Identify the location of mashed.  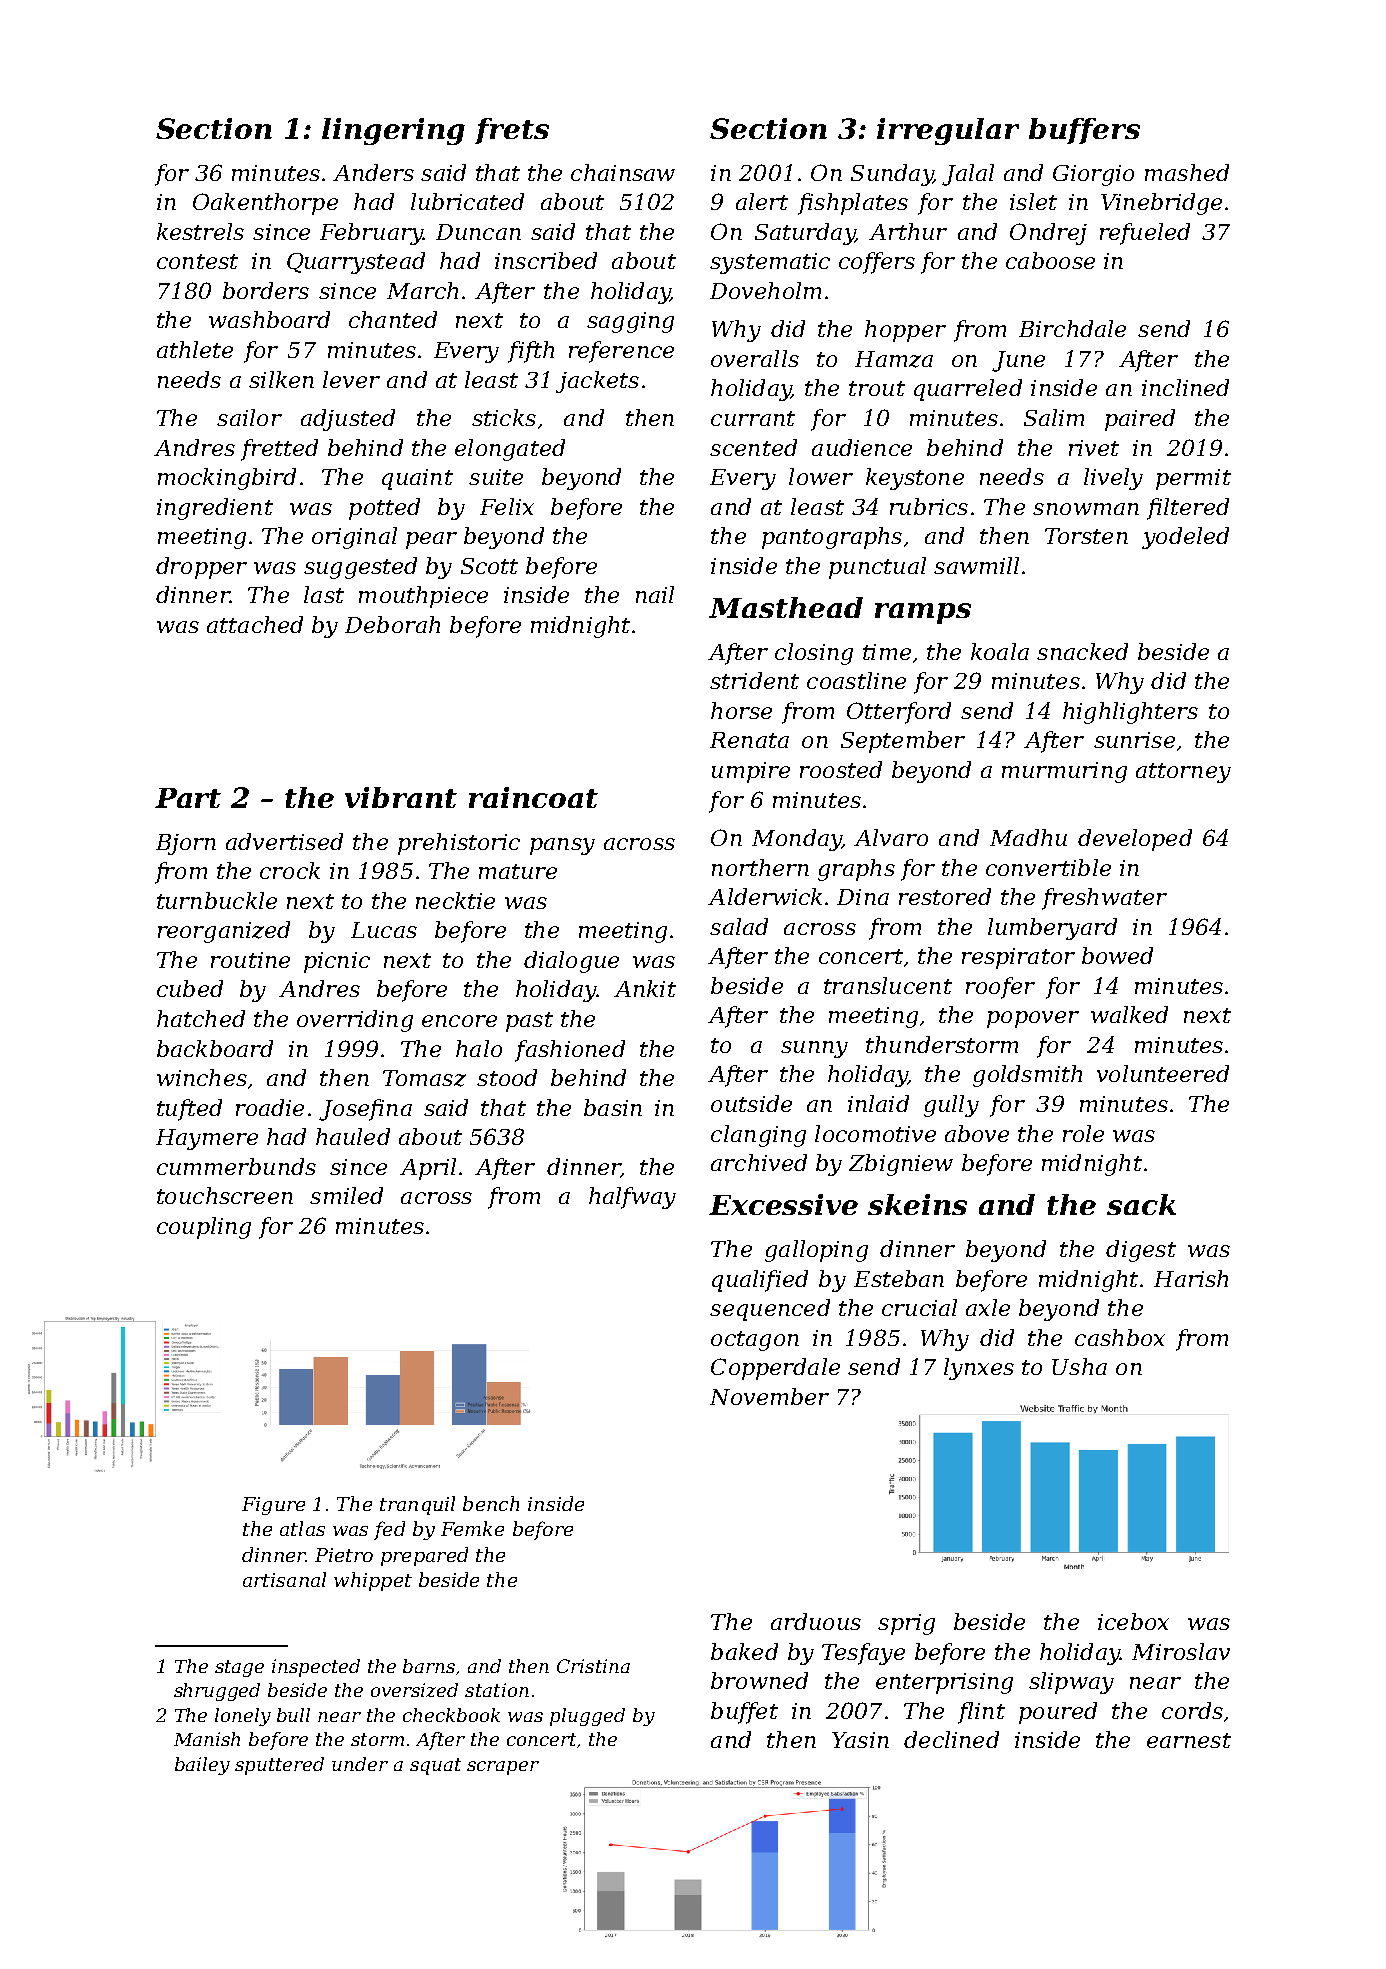
(1187, 172).
